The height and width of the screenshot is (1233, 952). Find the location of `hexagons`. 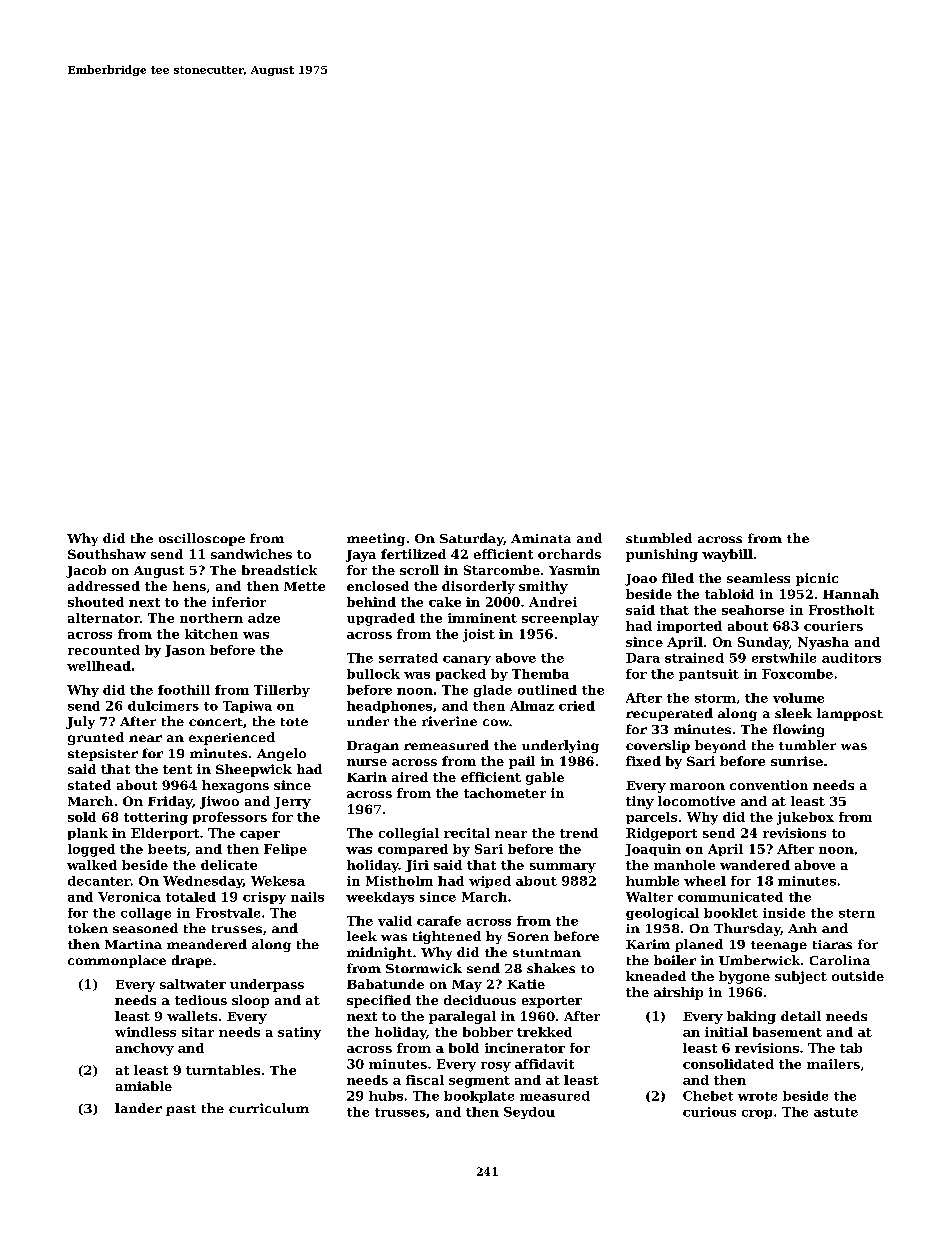

hexagons is located at coordinates (235, 786).
